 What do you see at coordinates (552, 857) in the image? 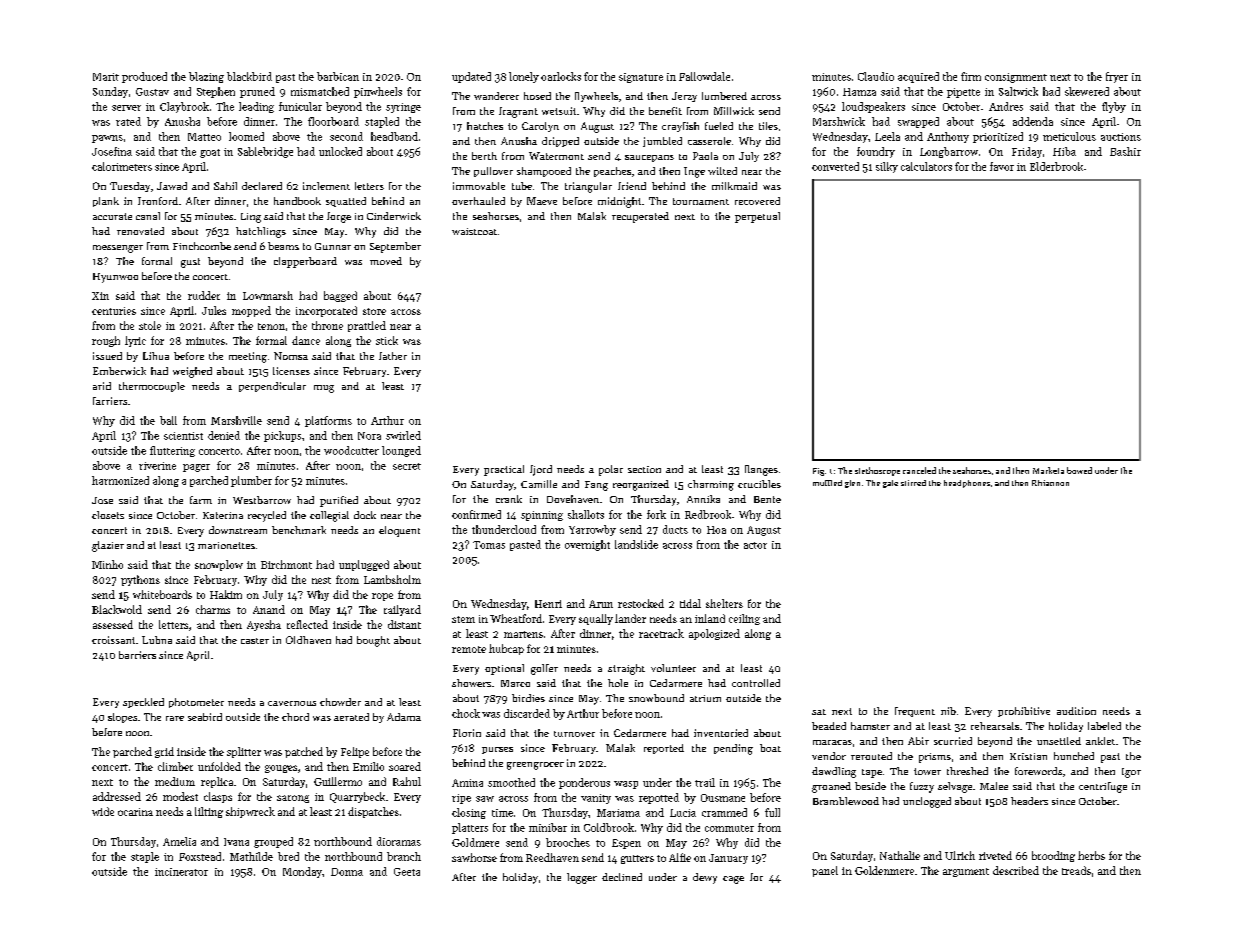
I see `Reedhaven` at bounding box center [552, 857].
